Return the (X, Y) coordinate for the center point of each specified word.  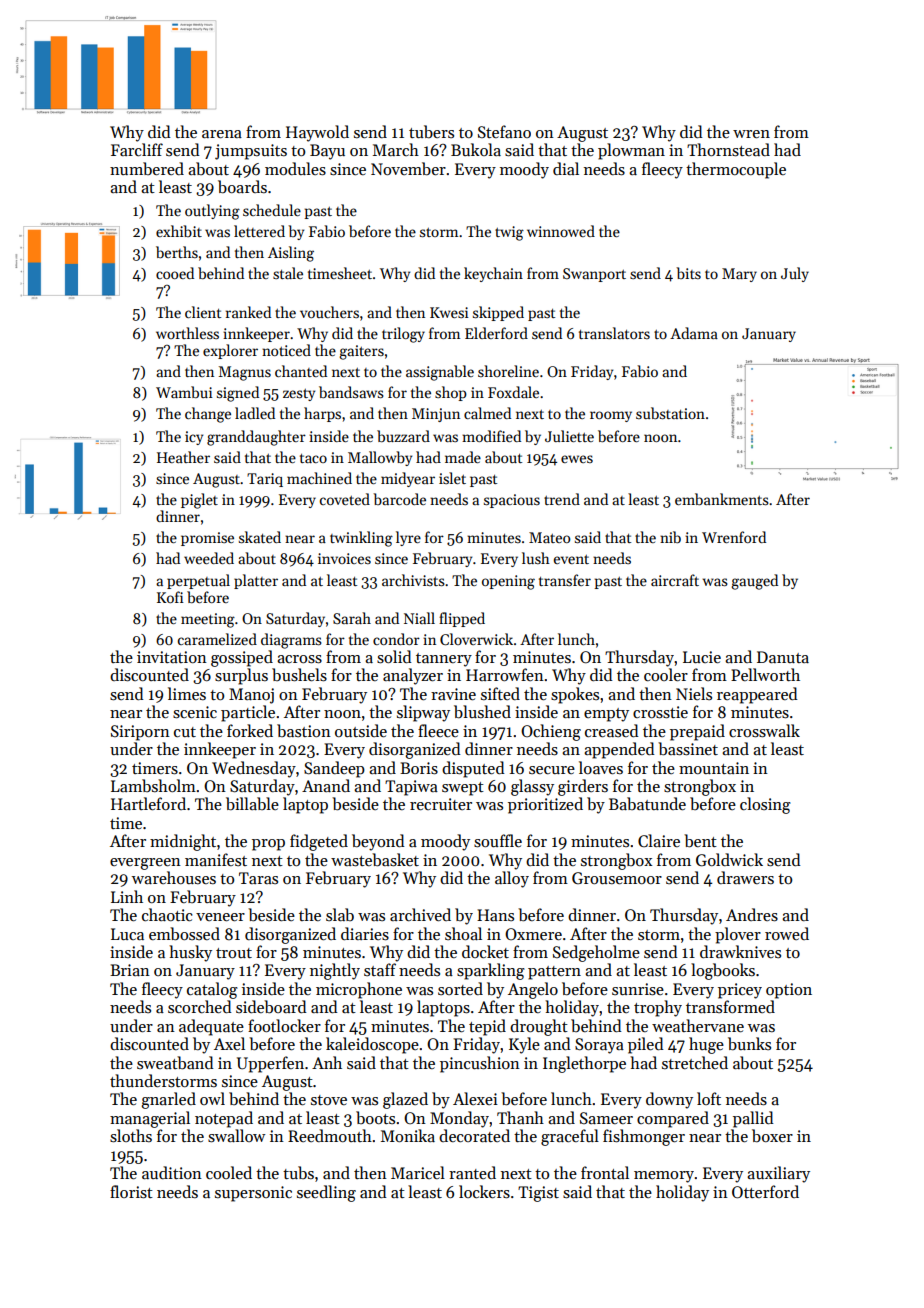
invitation (172, 657)
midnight (183, 842)
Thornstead (728, 150)
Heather (183, 457)
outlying (212, 212)
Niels (694, 693)
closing (765, 805)
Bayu (327, 152)
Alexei (475, 1098)
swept (463, 789)
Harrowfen (505, 674)
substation (670, 413)
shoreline (508, 371)
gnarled (168, 1100)
